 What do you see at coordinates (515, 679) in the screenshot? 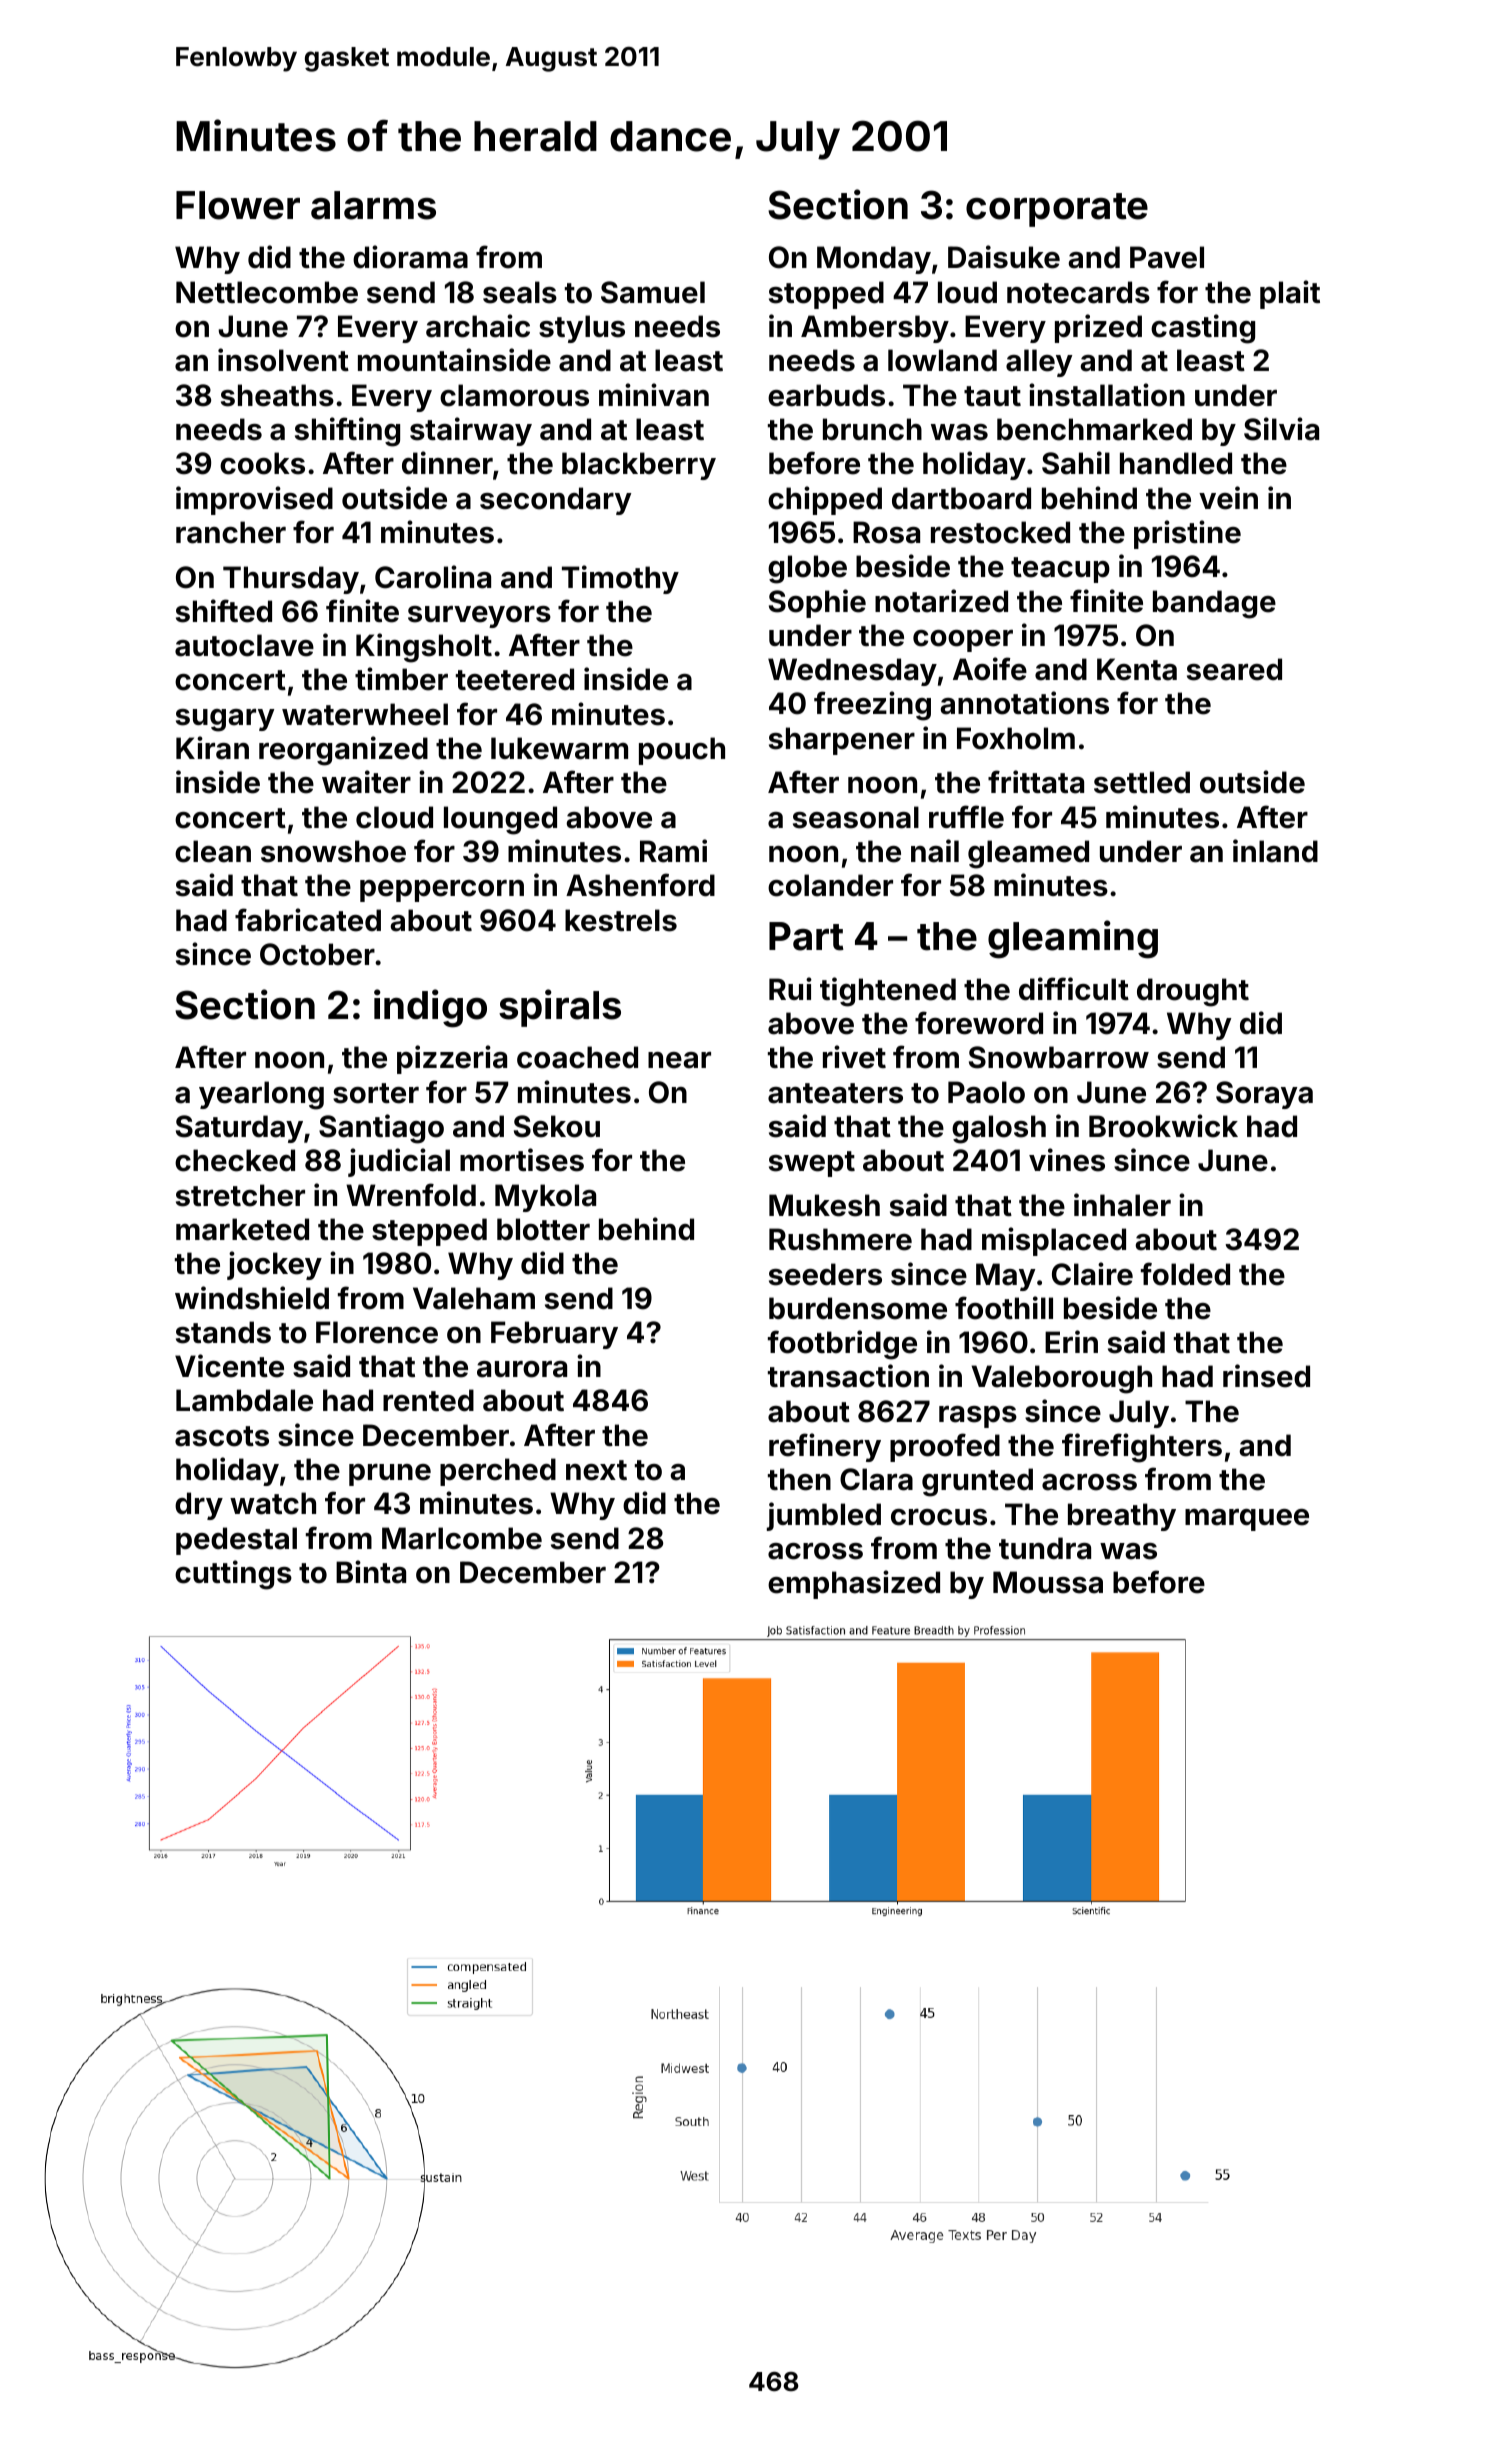
I see `teetered` at bounding box center [515, 679].
